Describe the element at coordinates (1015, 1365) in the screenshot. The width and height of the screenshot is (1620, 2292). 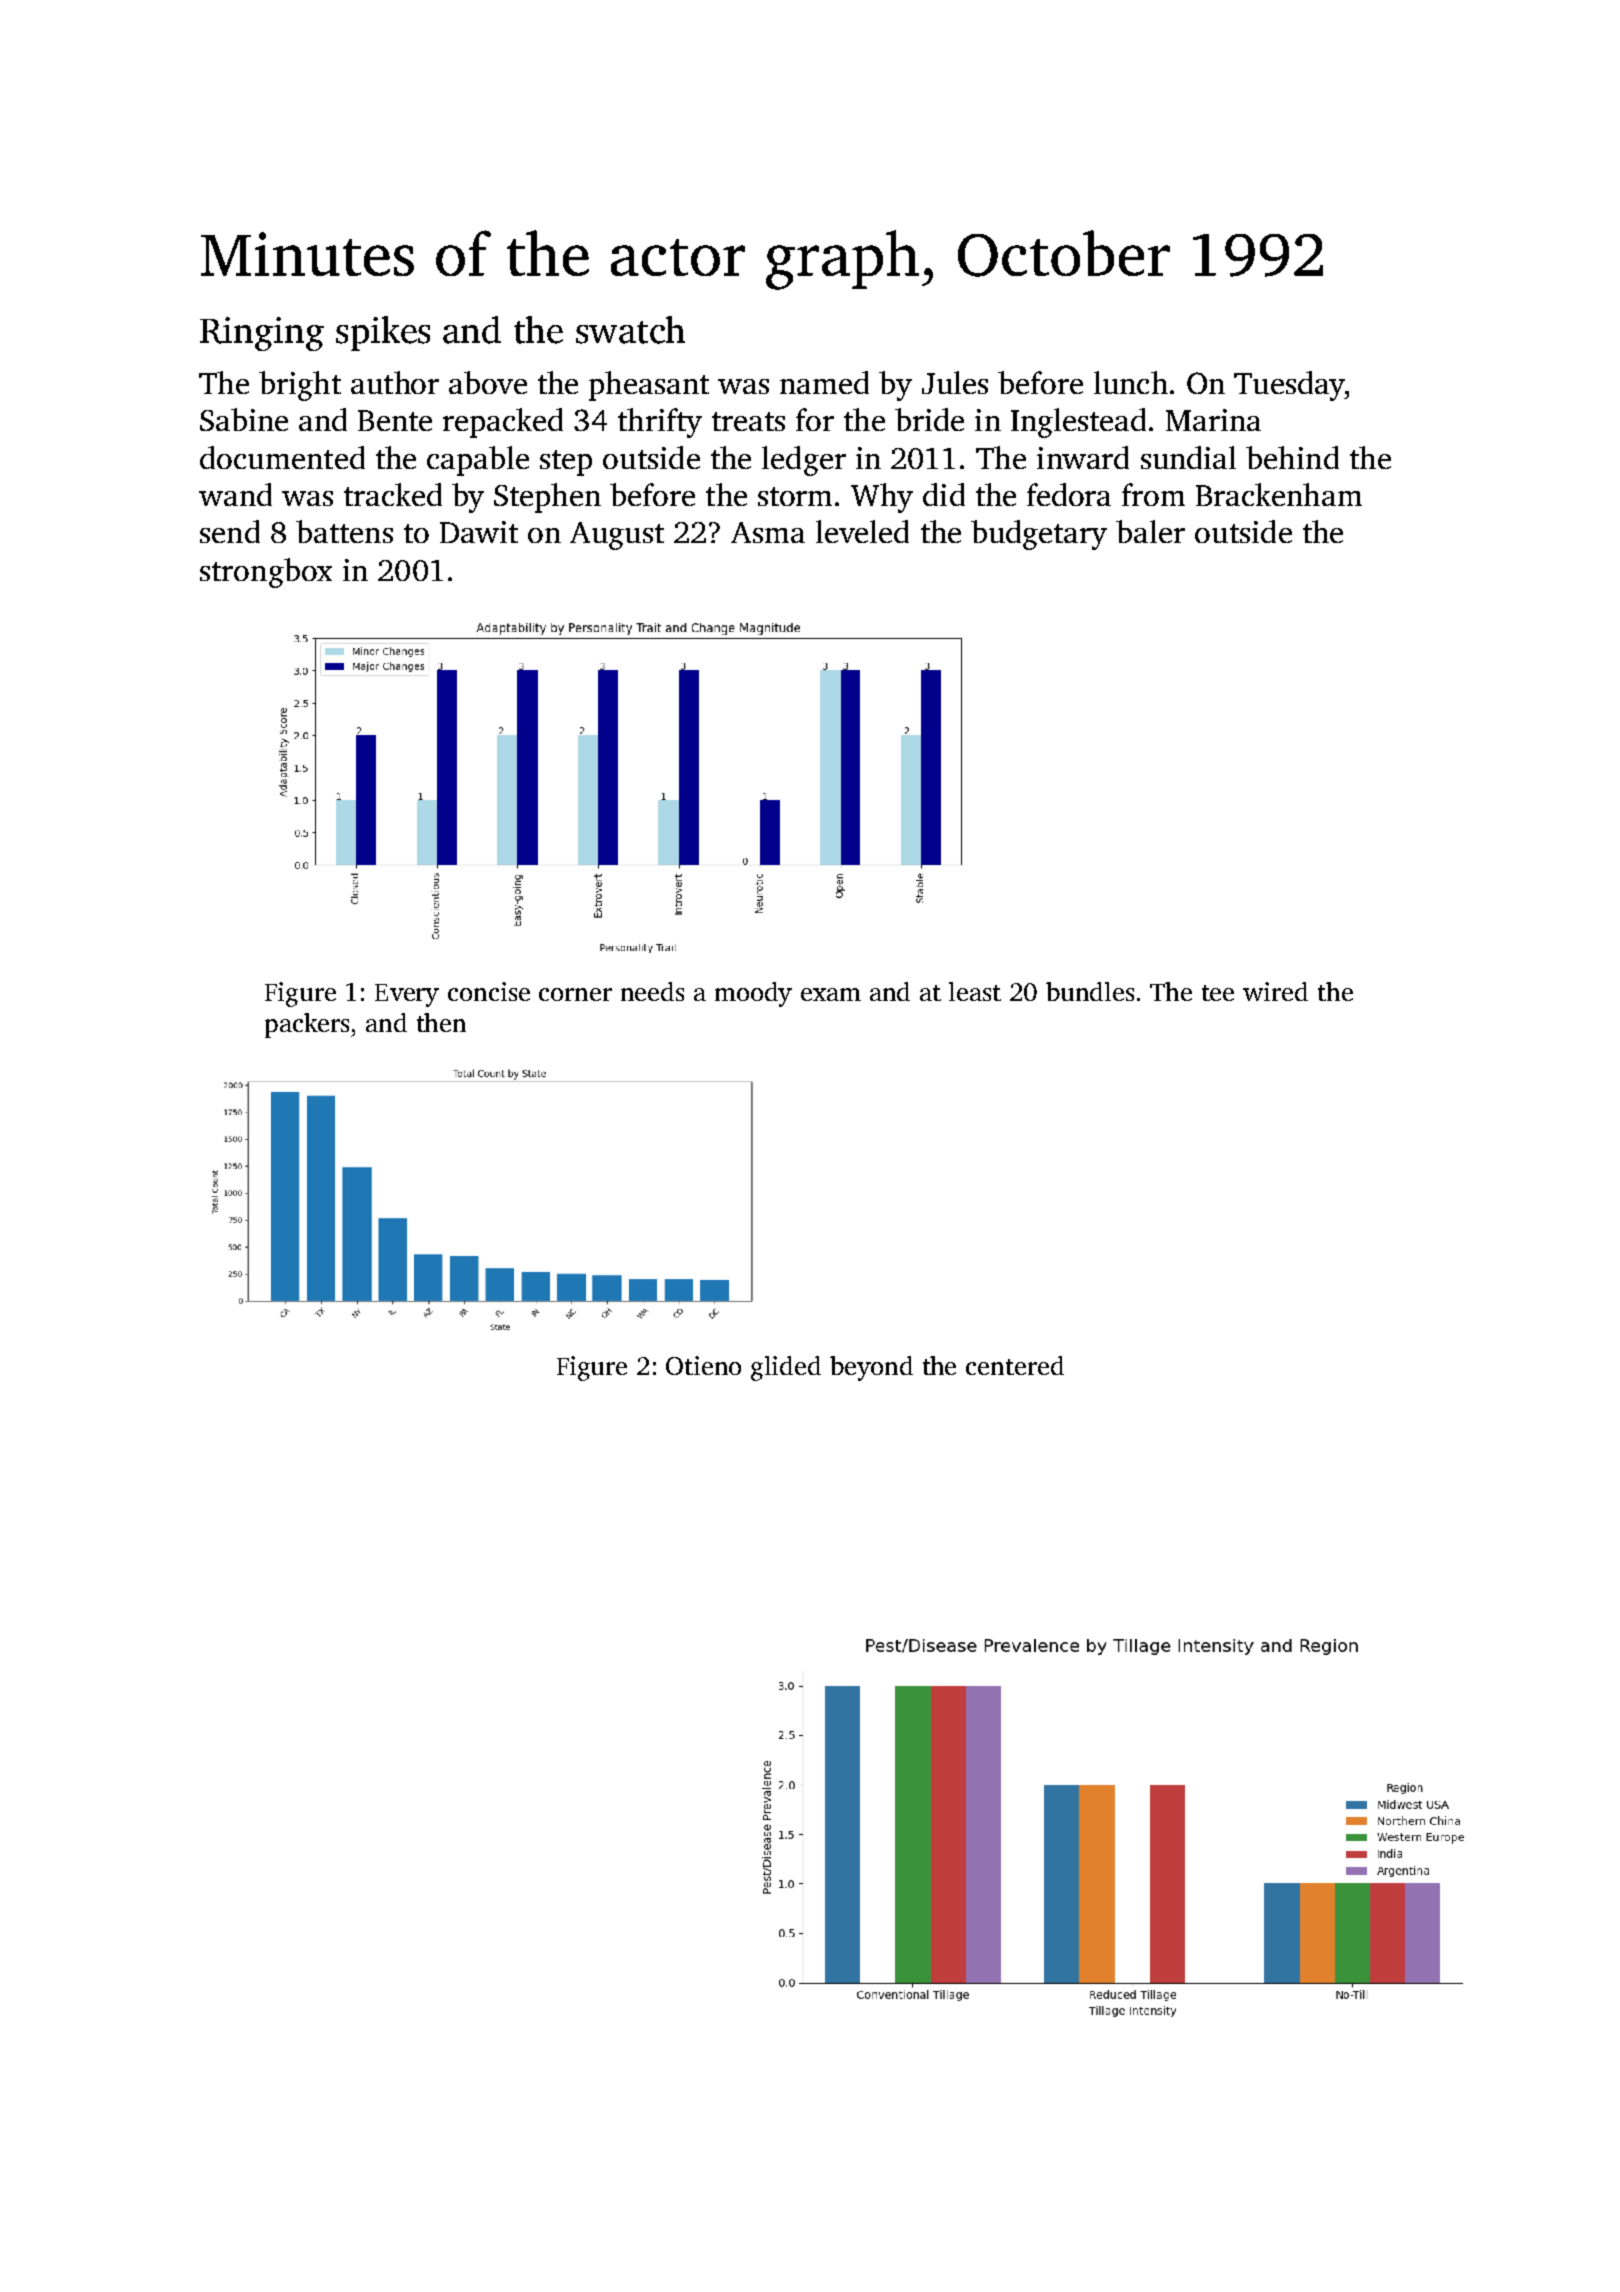
I see `centered` at that location.
